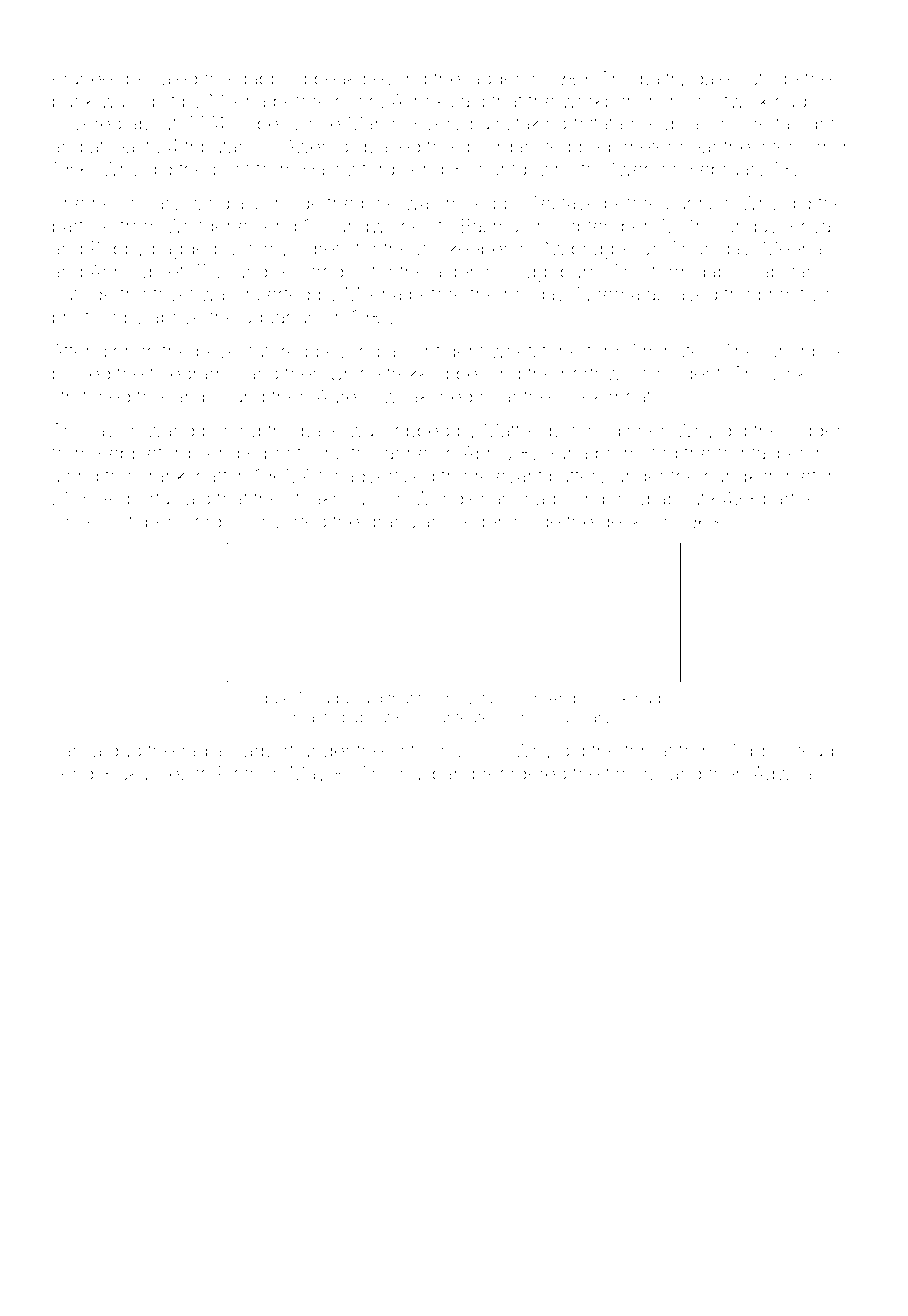 The image size is (908, 1316). Describe the element at coordinates (805, 125) in the image. I see `taillight` at that location.
